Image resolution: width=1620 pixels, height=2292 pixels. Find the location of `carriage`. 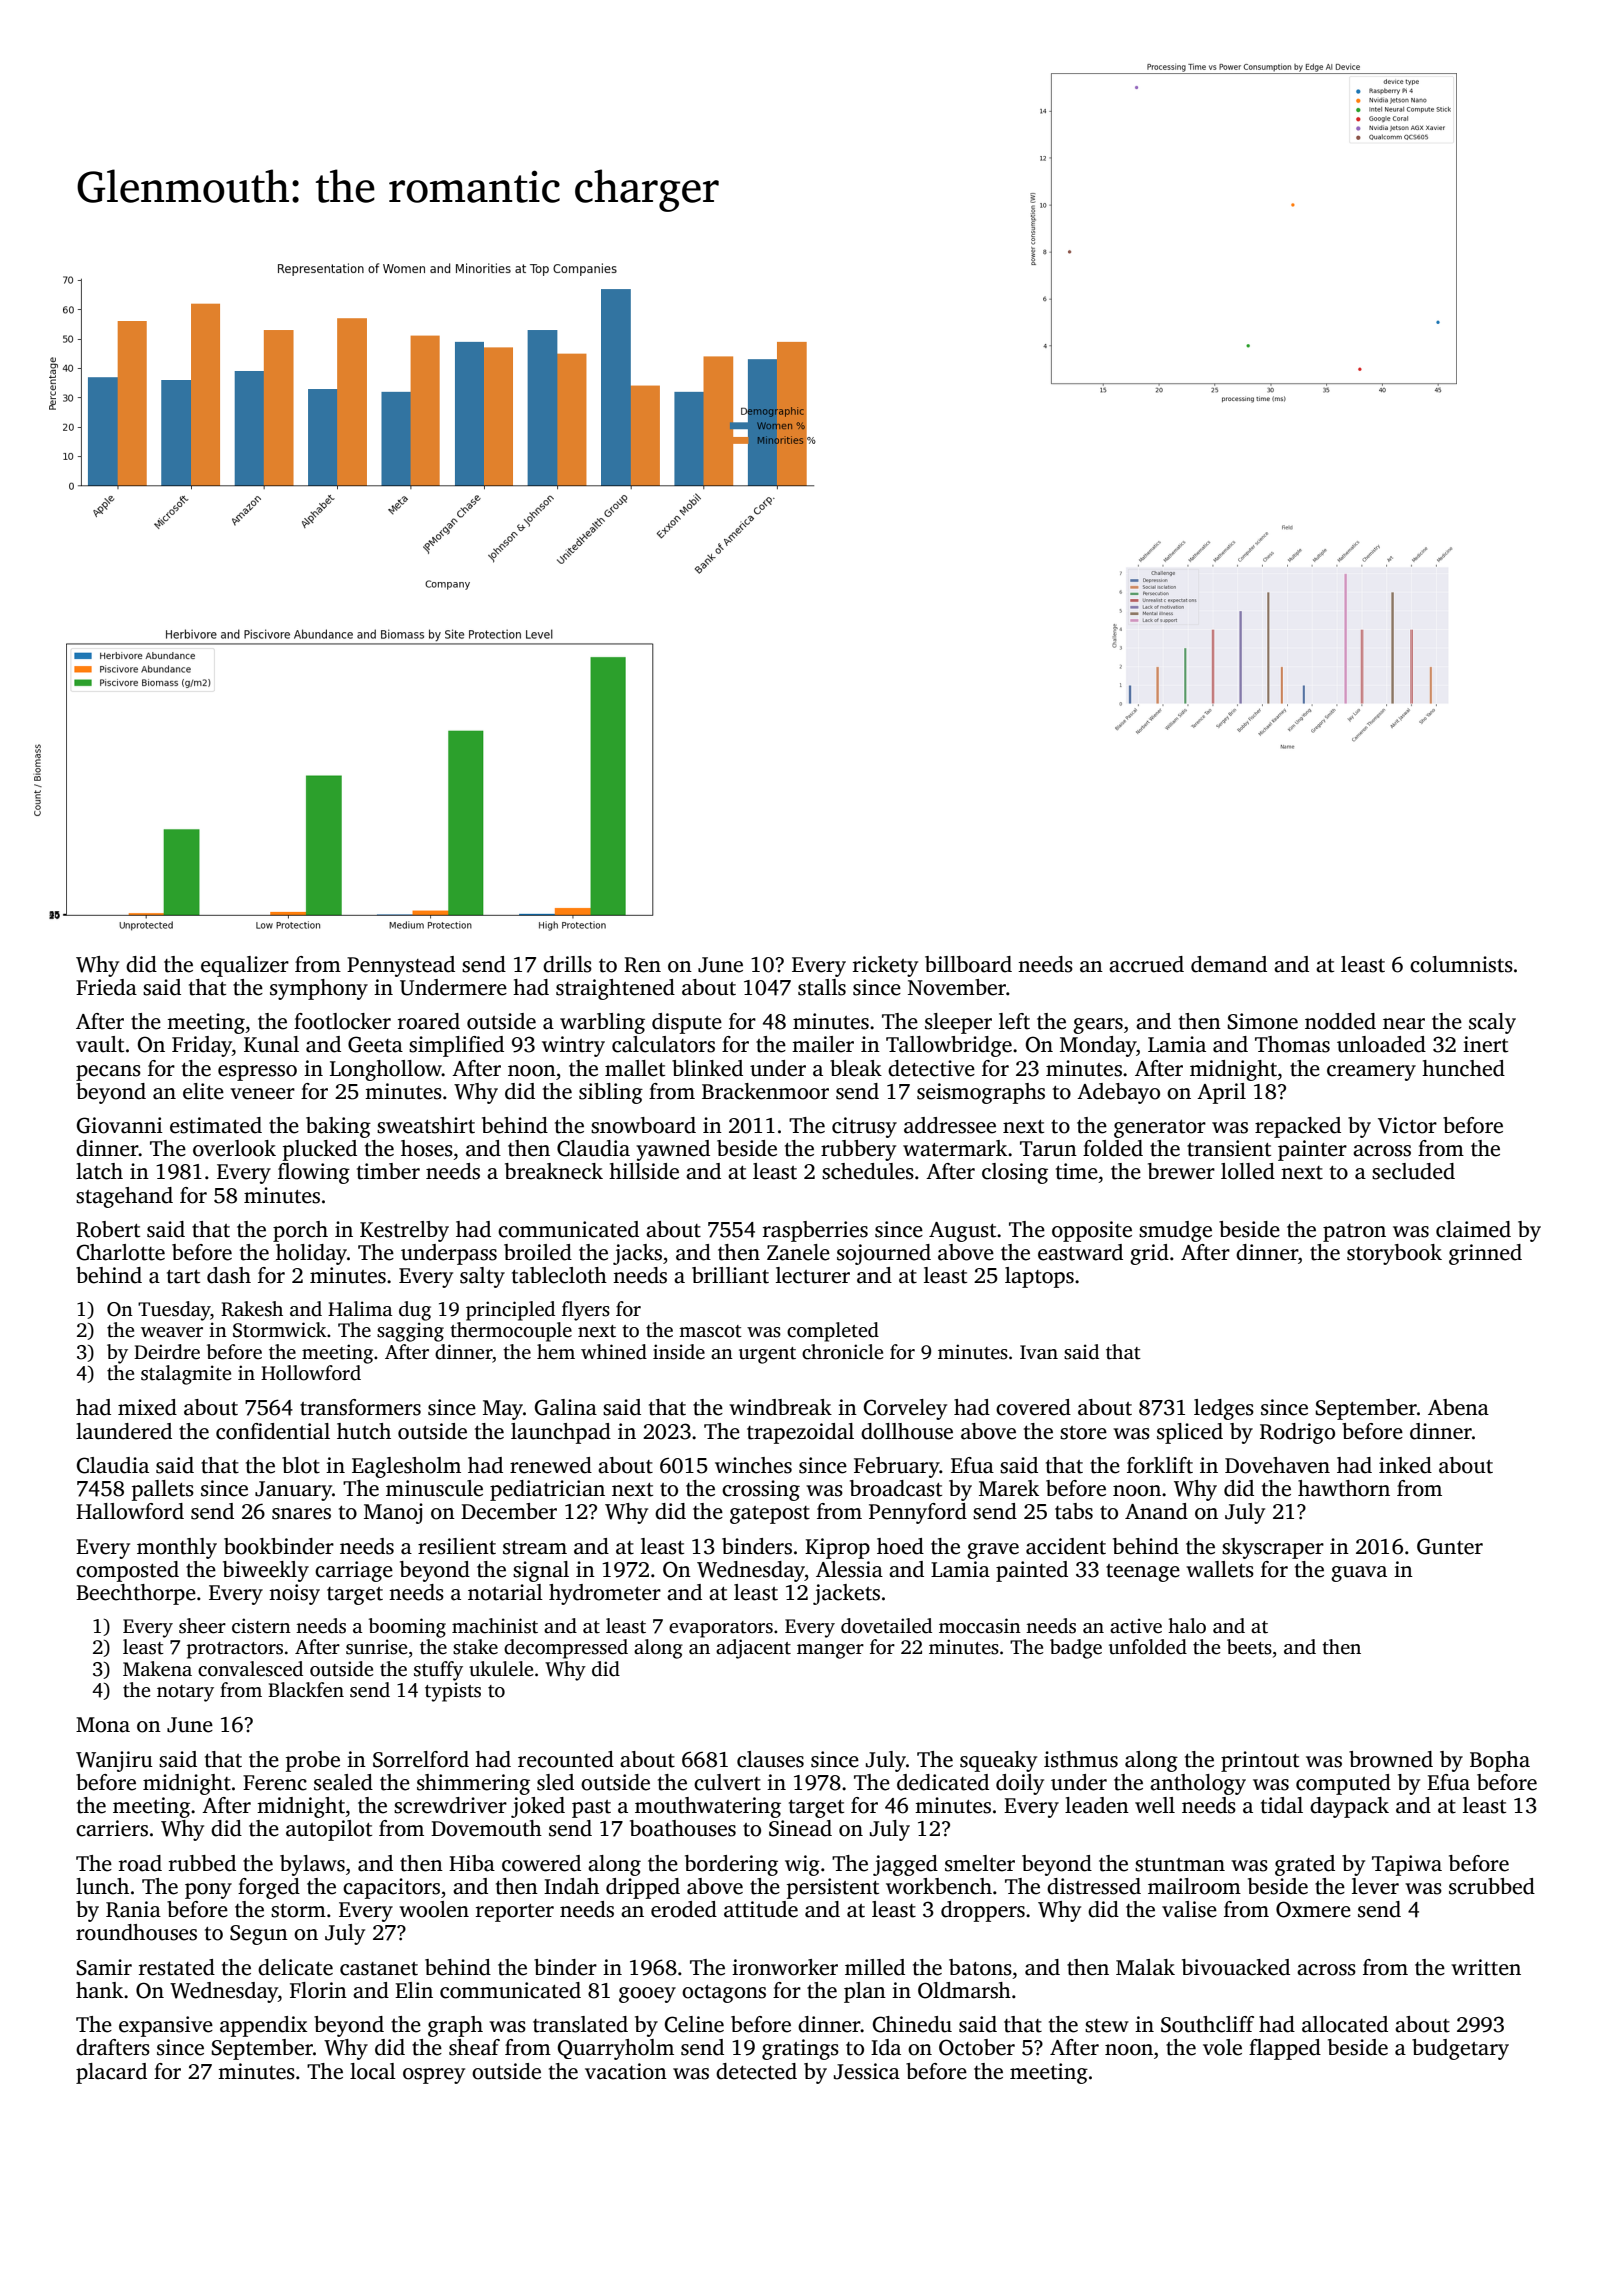

carriage is located at coordinates (354, 1571).
